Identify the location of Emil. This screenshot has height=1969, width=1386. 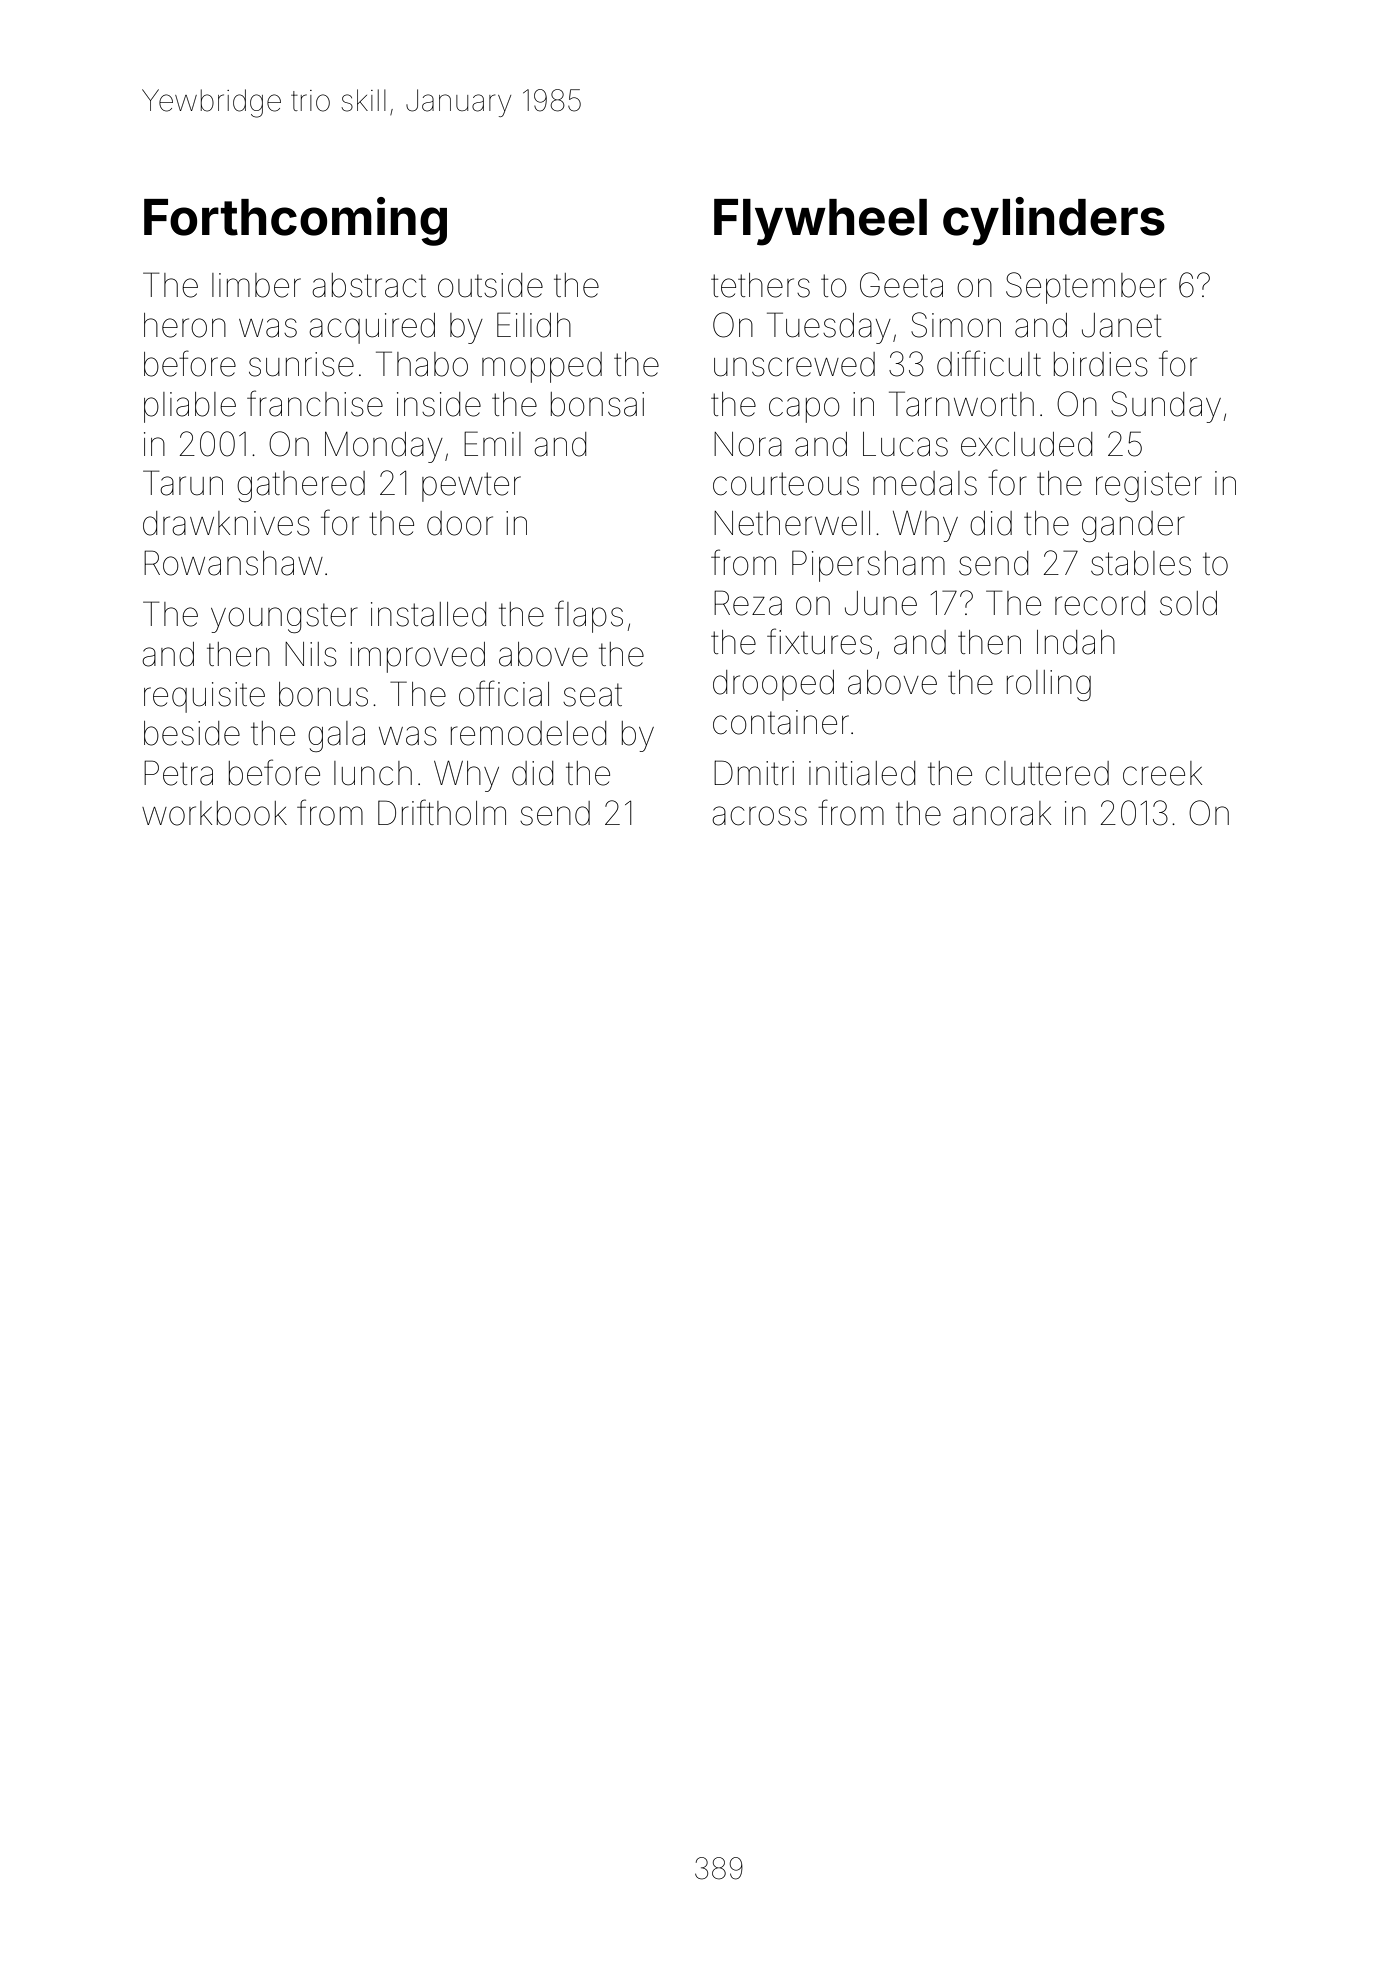
(492, 443).
